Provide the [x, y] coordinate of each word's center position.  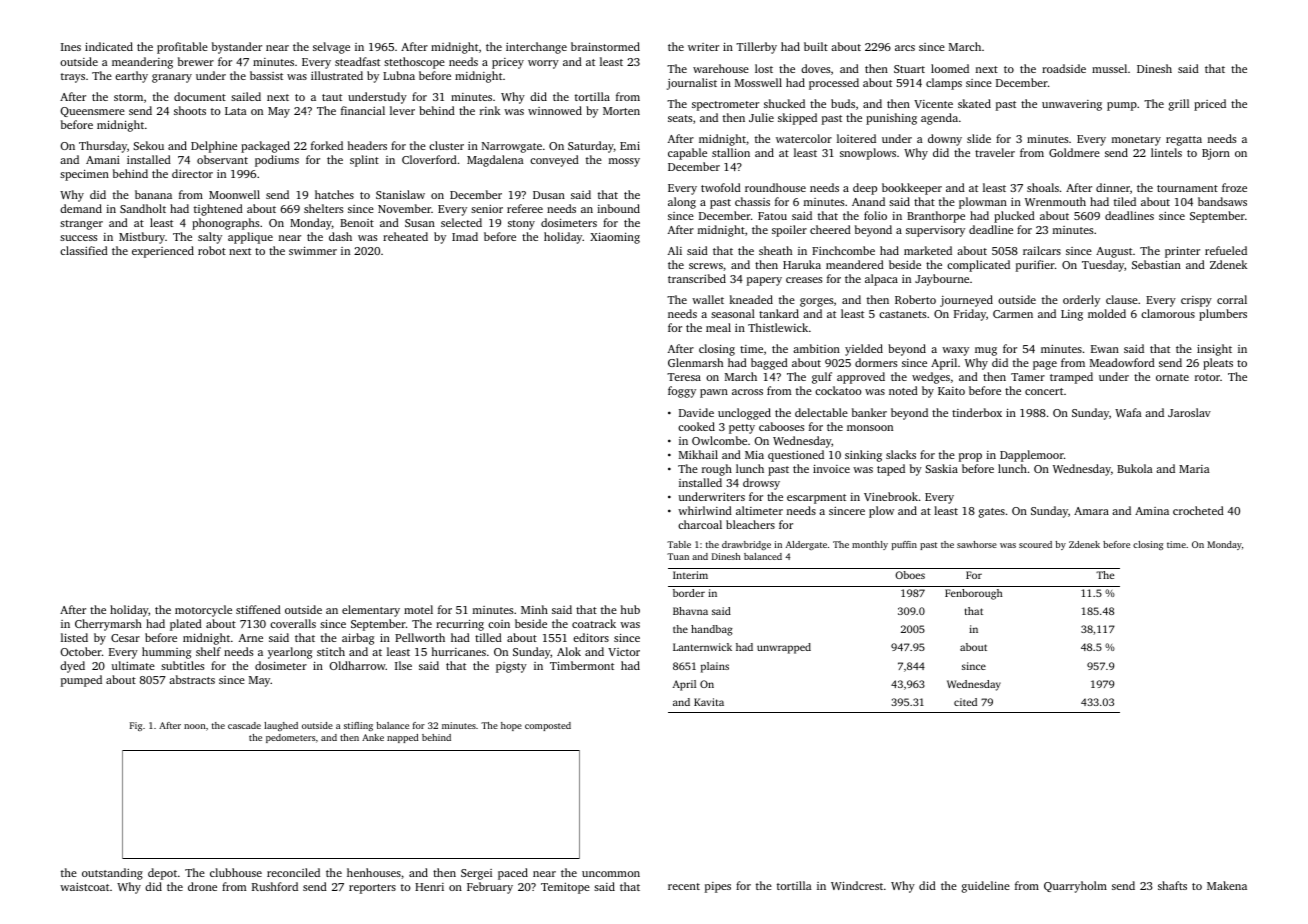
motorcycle [203, 611]
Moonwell [234, 194]
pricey [508, 63]
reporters [372, 889]
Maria [1194, 469]
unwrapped [784, 648]
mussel [1109, 68]
